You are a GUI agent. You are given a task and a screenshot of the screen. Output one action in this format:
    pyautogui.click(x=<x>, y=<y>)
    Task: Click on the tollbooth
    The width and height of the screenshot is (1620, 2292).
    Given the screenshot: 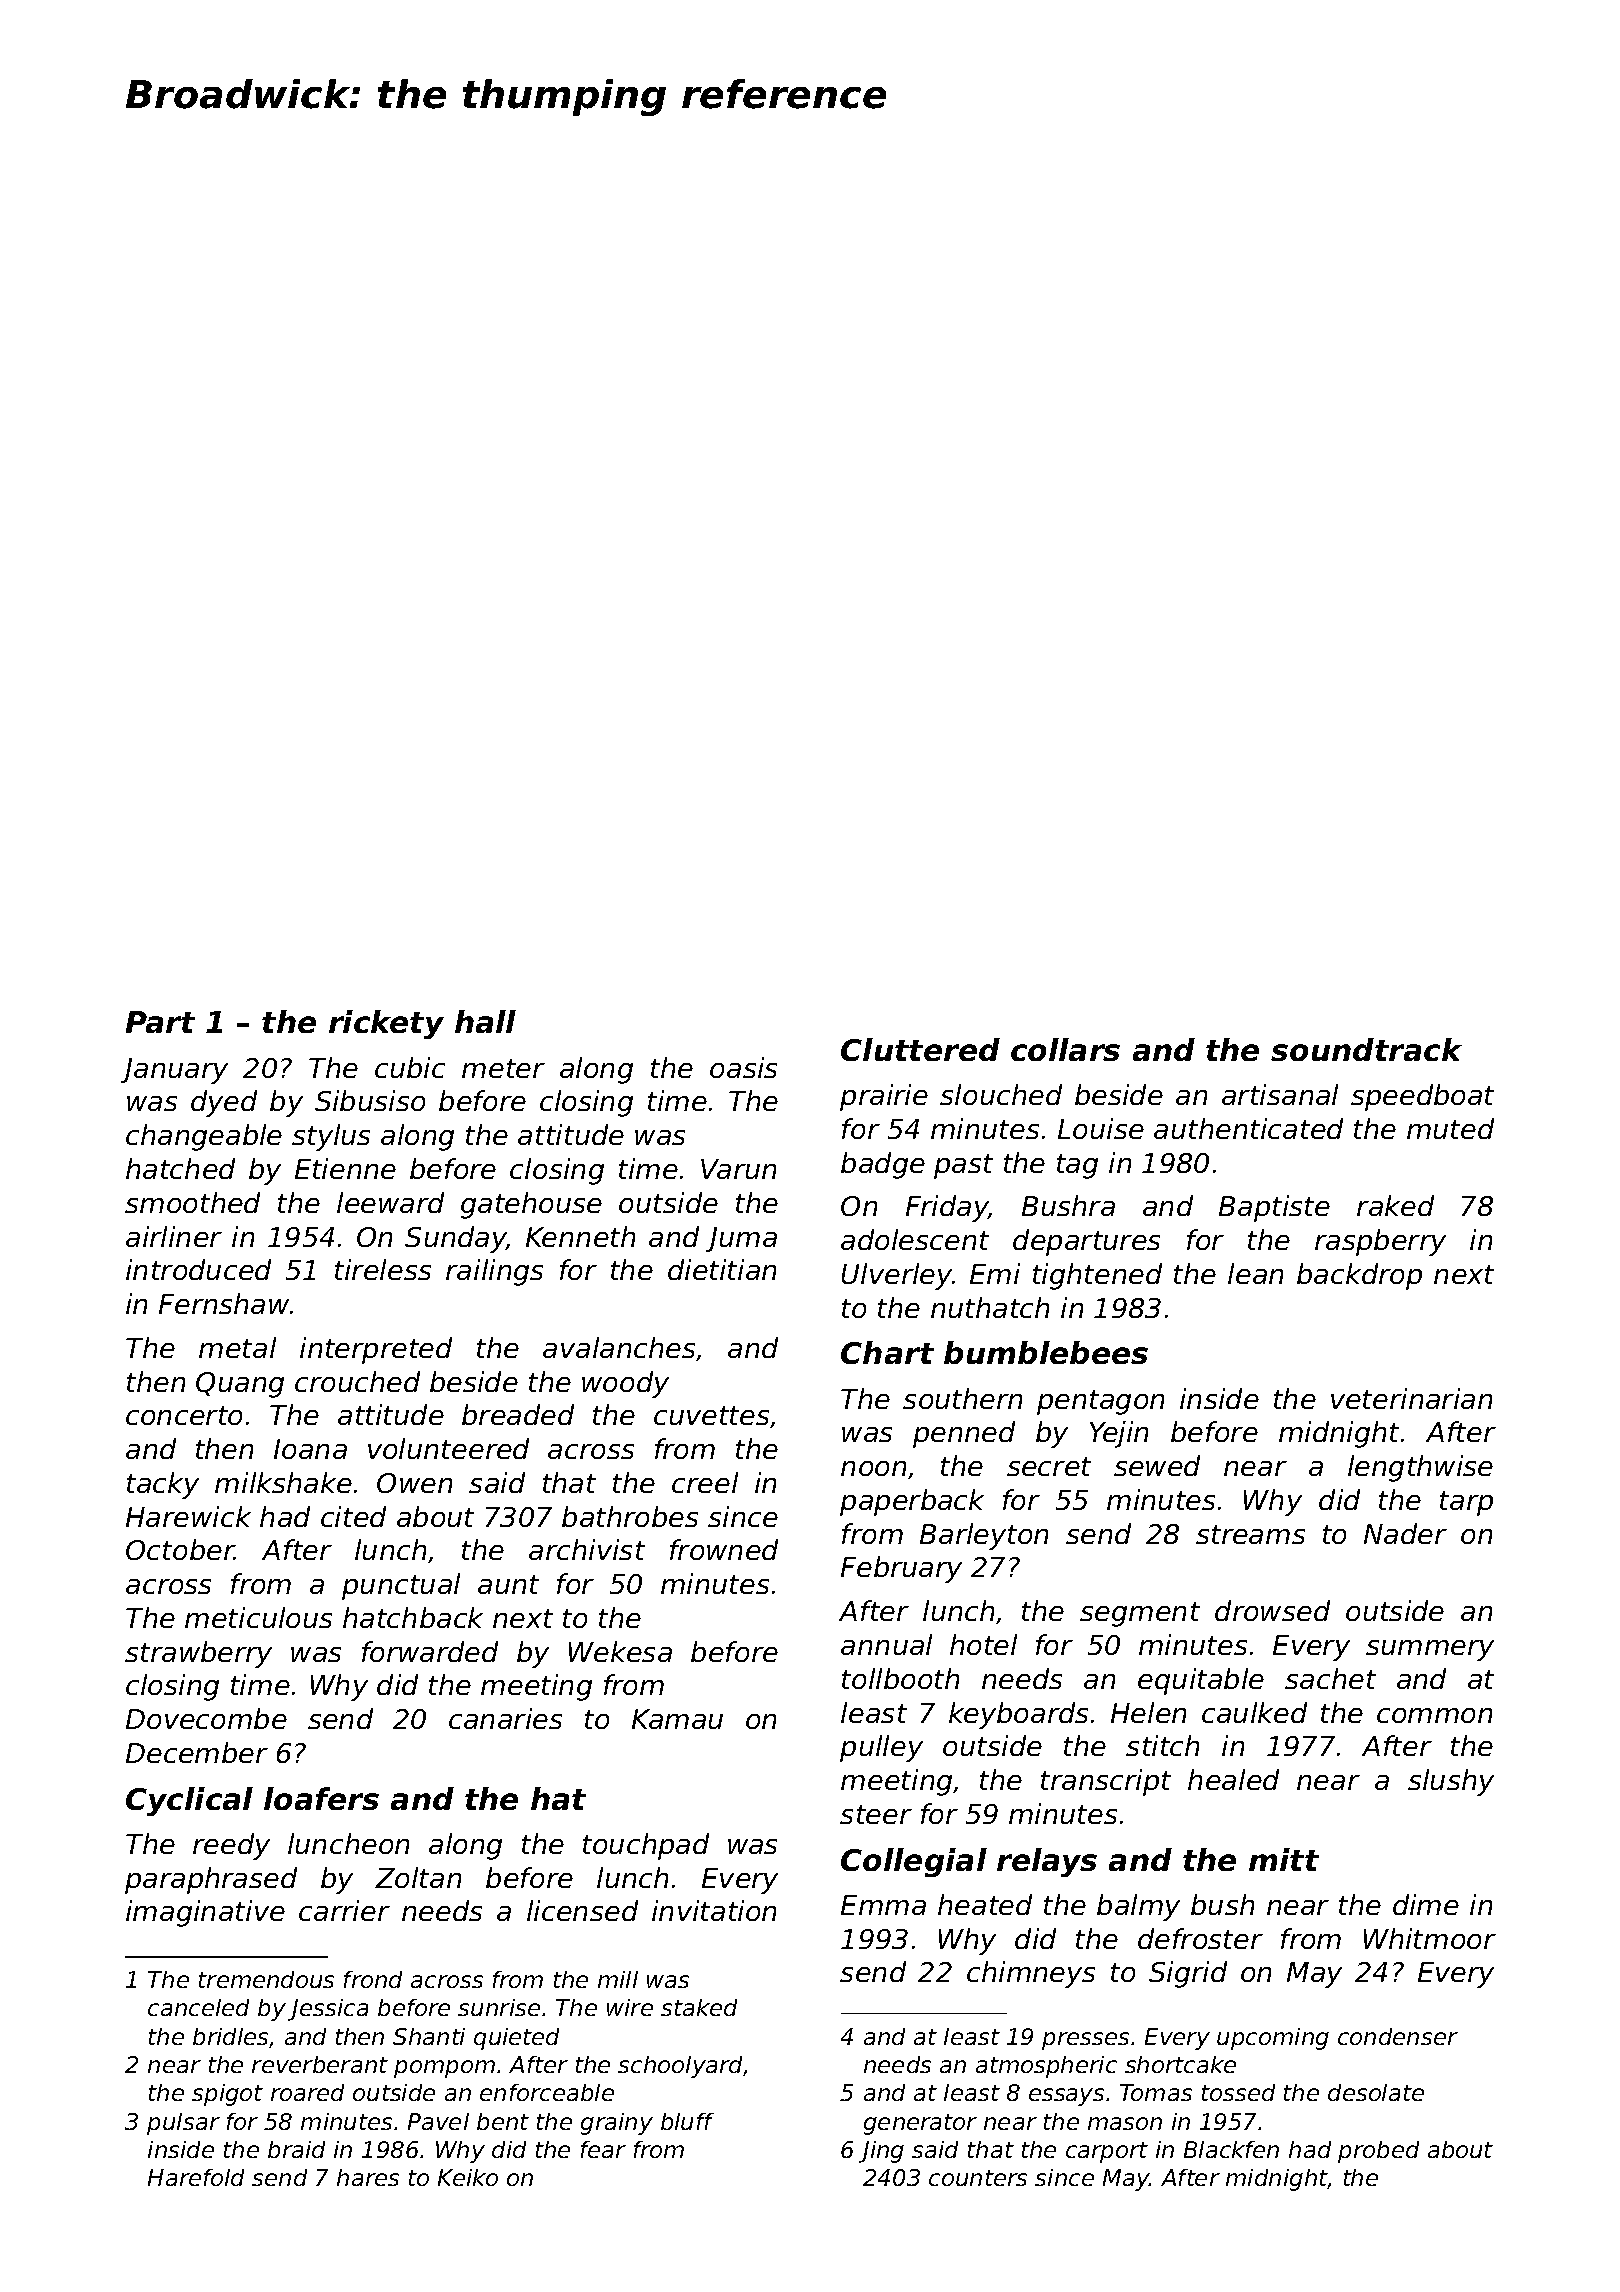 What is the action you would take?
    pyautogui.click(x=900, y=1678)
